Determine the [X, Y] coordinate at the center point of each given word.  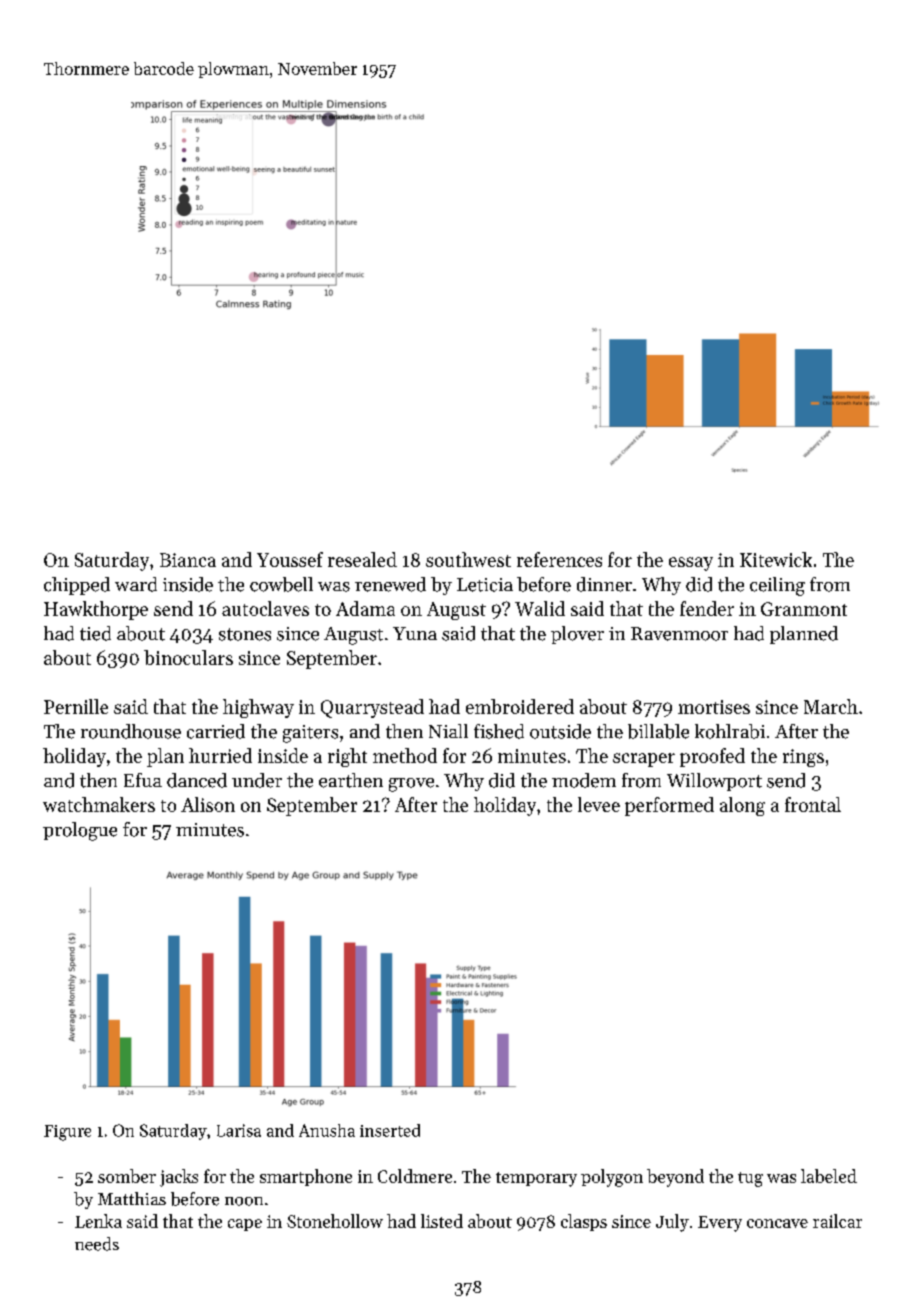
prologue [80, 831]
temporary [536, 1179]
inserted [390, 1130]
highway [258, 708]
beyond [675, 1178]
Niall [448, 731]
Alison [208, 804]
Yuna [415, 633]
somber [127, 1176]
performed [669, 806]
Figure [67, 1133]
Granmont [804, 609]
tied [95, 633]
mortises [714, 707]
